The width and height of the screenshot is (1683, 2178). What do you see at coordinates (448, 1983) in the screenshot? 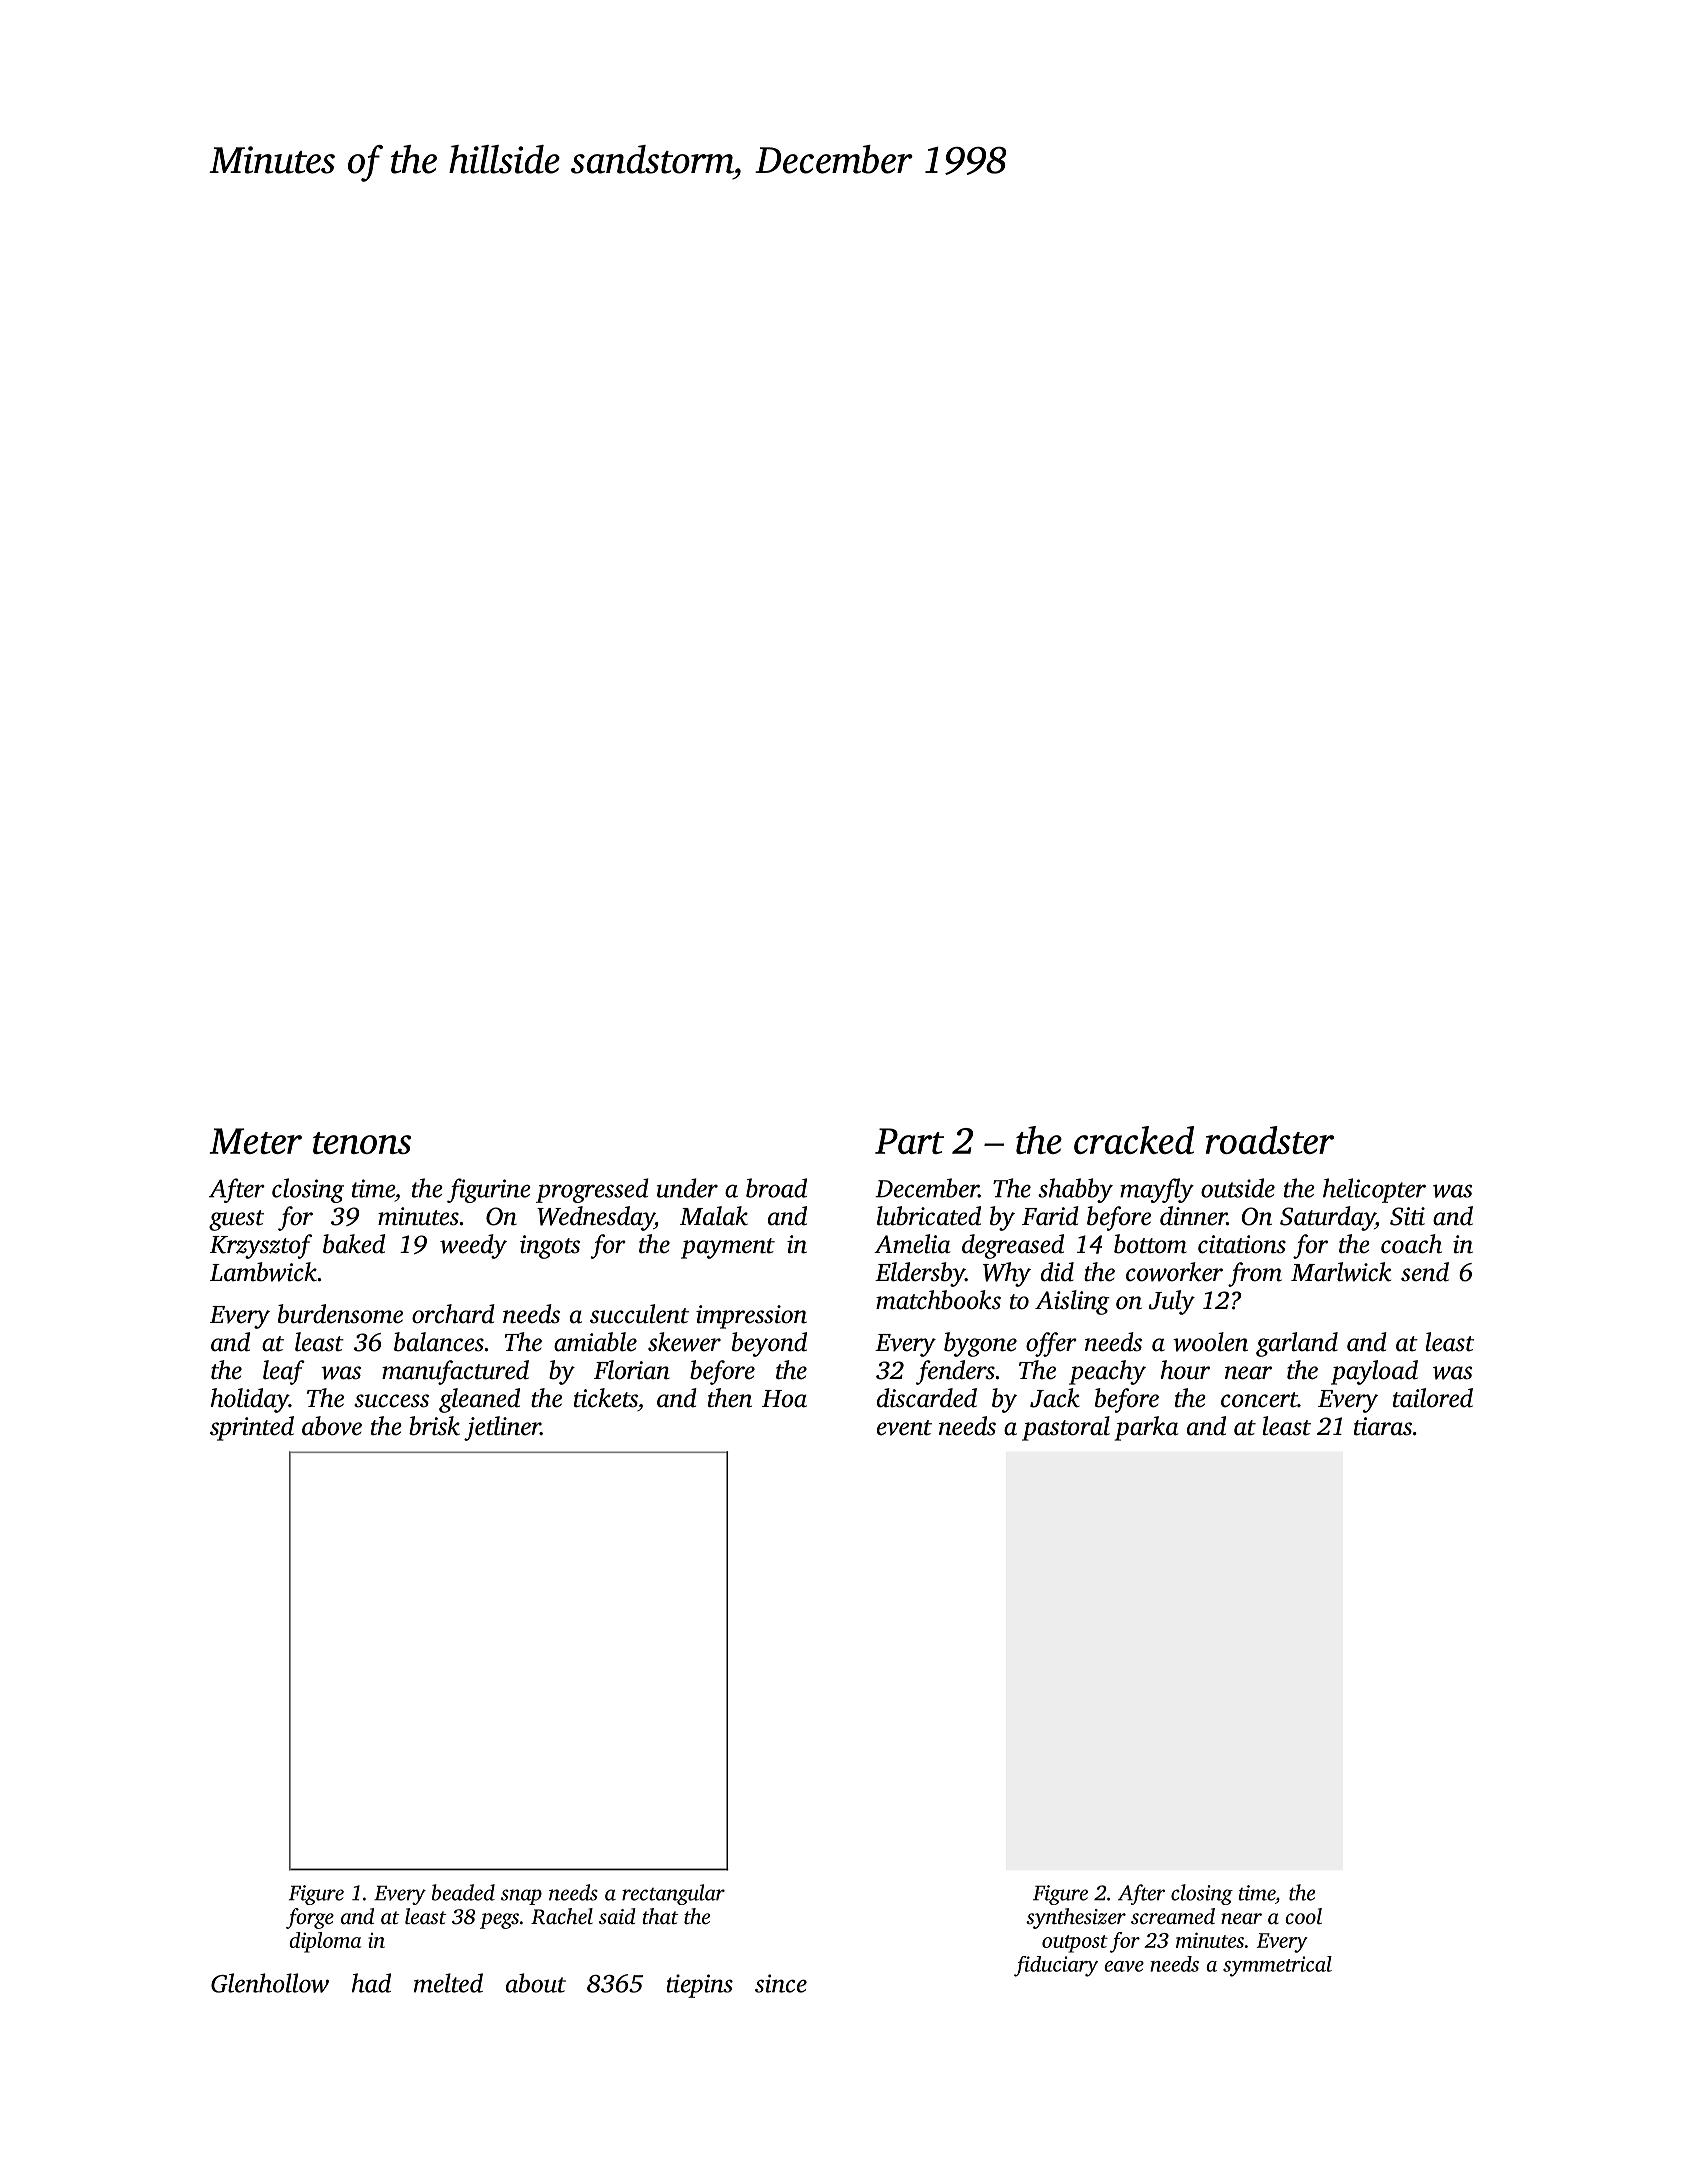
I see `melted` at bounding box center [448, 1983].
